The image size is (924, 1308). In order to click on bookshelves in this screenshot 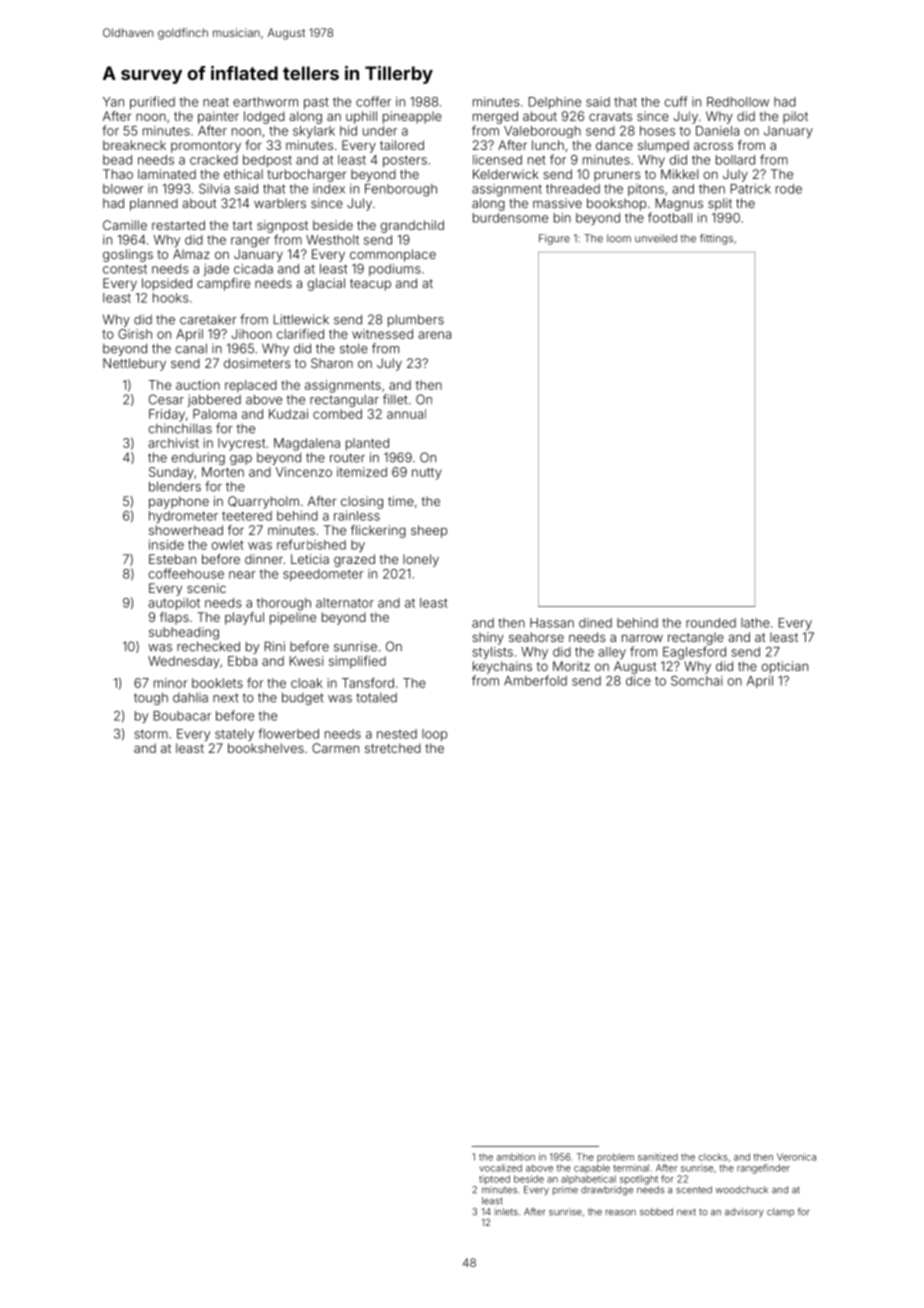, I will do `click(266, 748)`.
